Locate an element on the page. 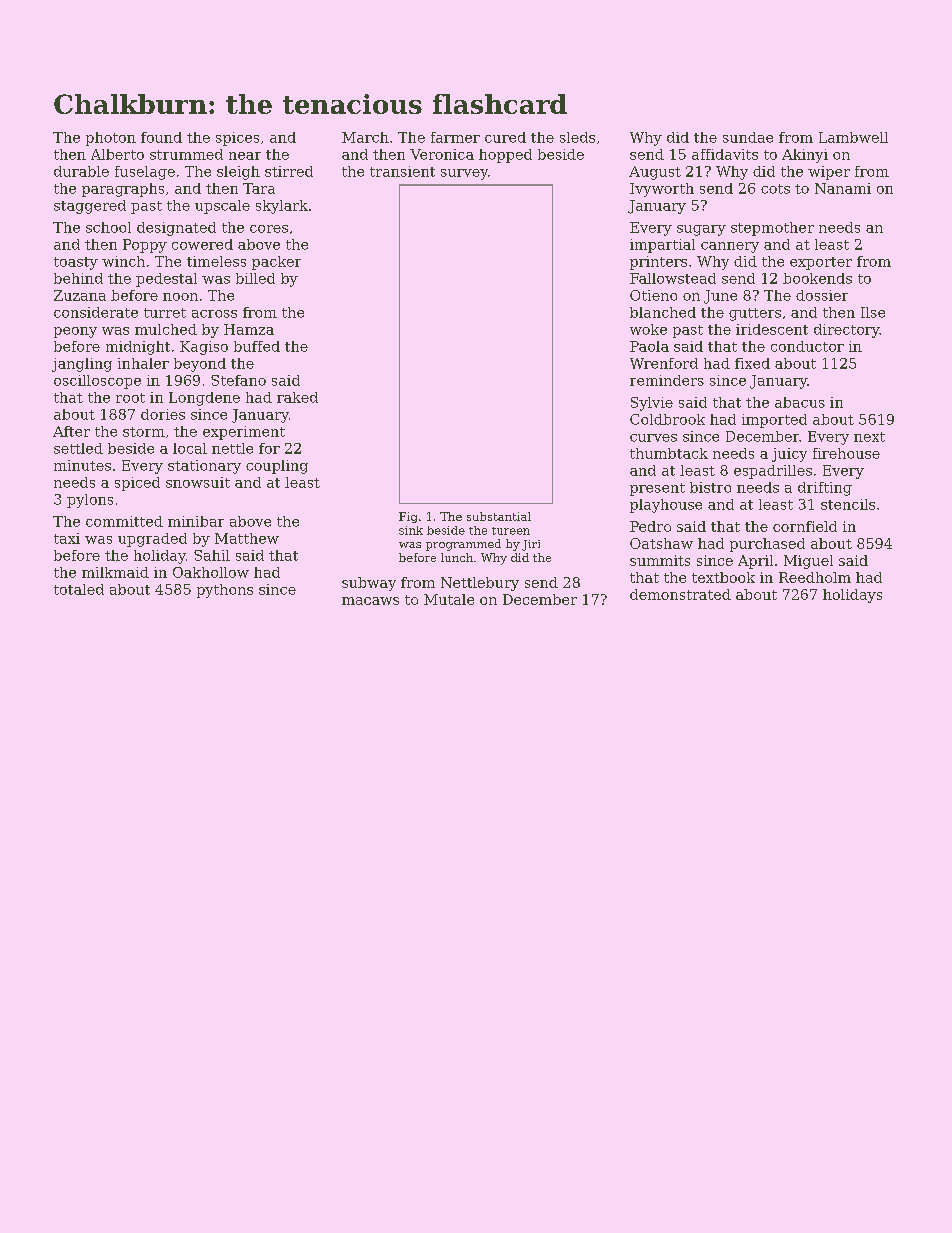  peony is located at coordinates (75, 332).
